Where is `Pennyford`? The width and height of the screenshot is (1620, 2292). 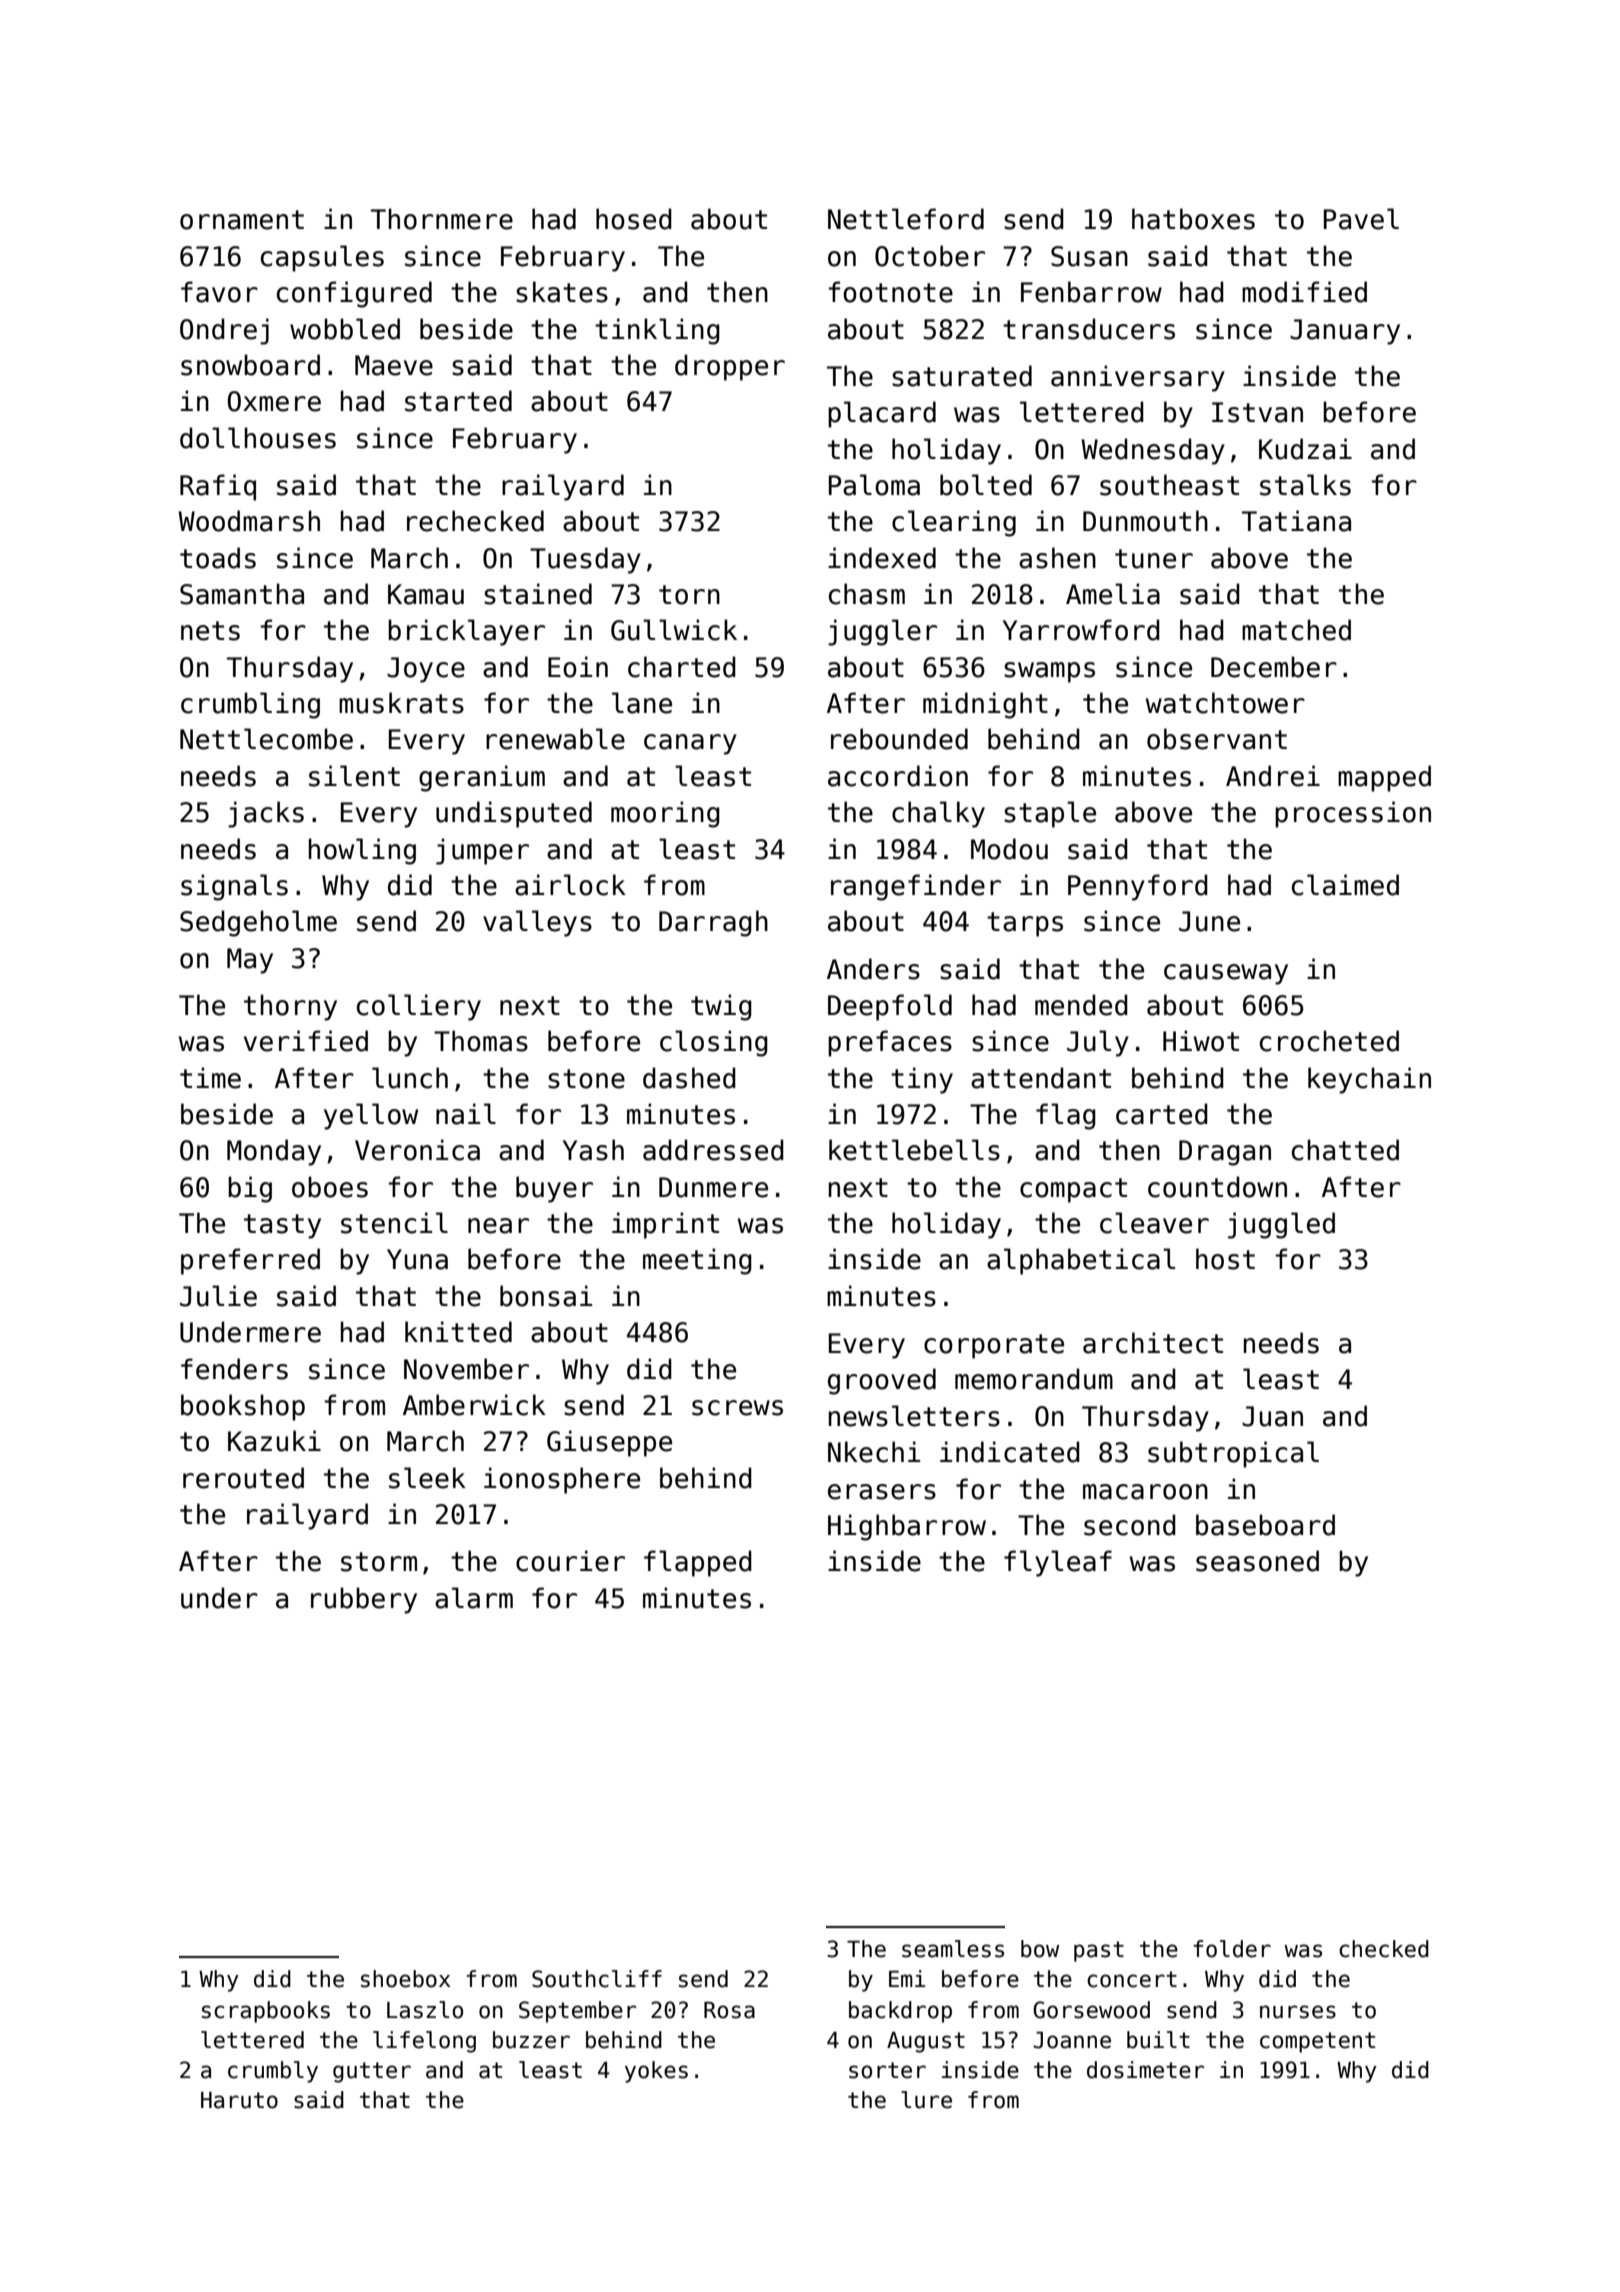 Pennyford is located at coordinates (1138, 887).
